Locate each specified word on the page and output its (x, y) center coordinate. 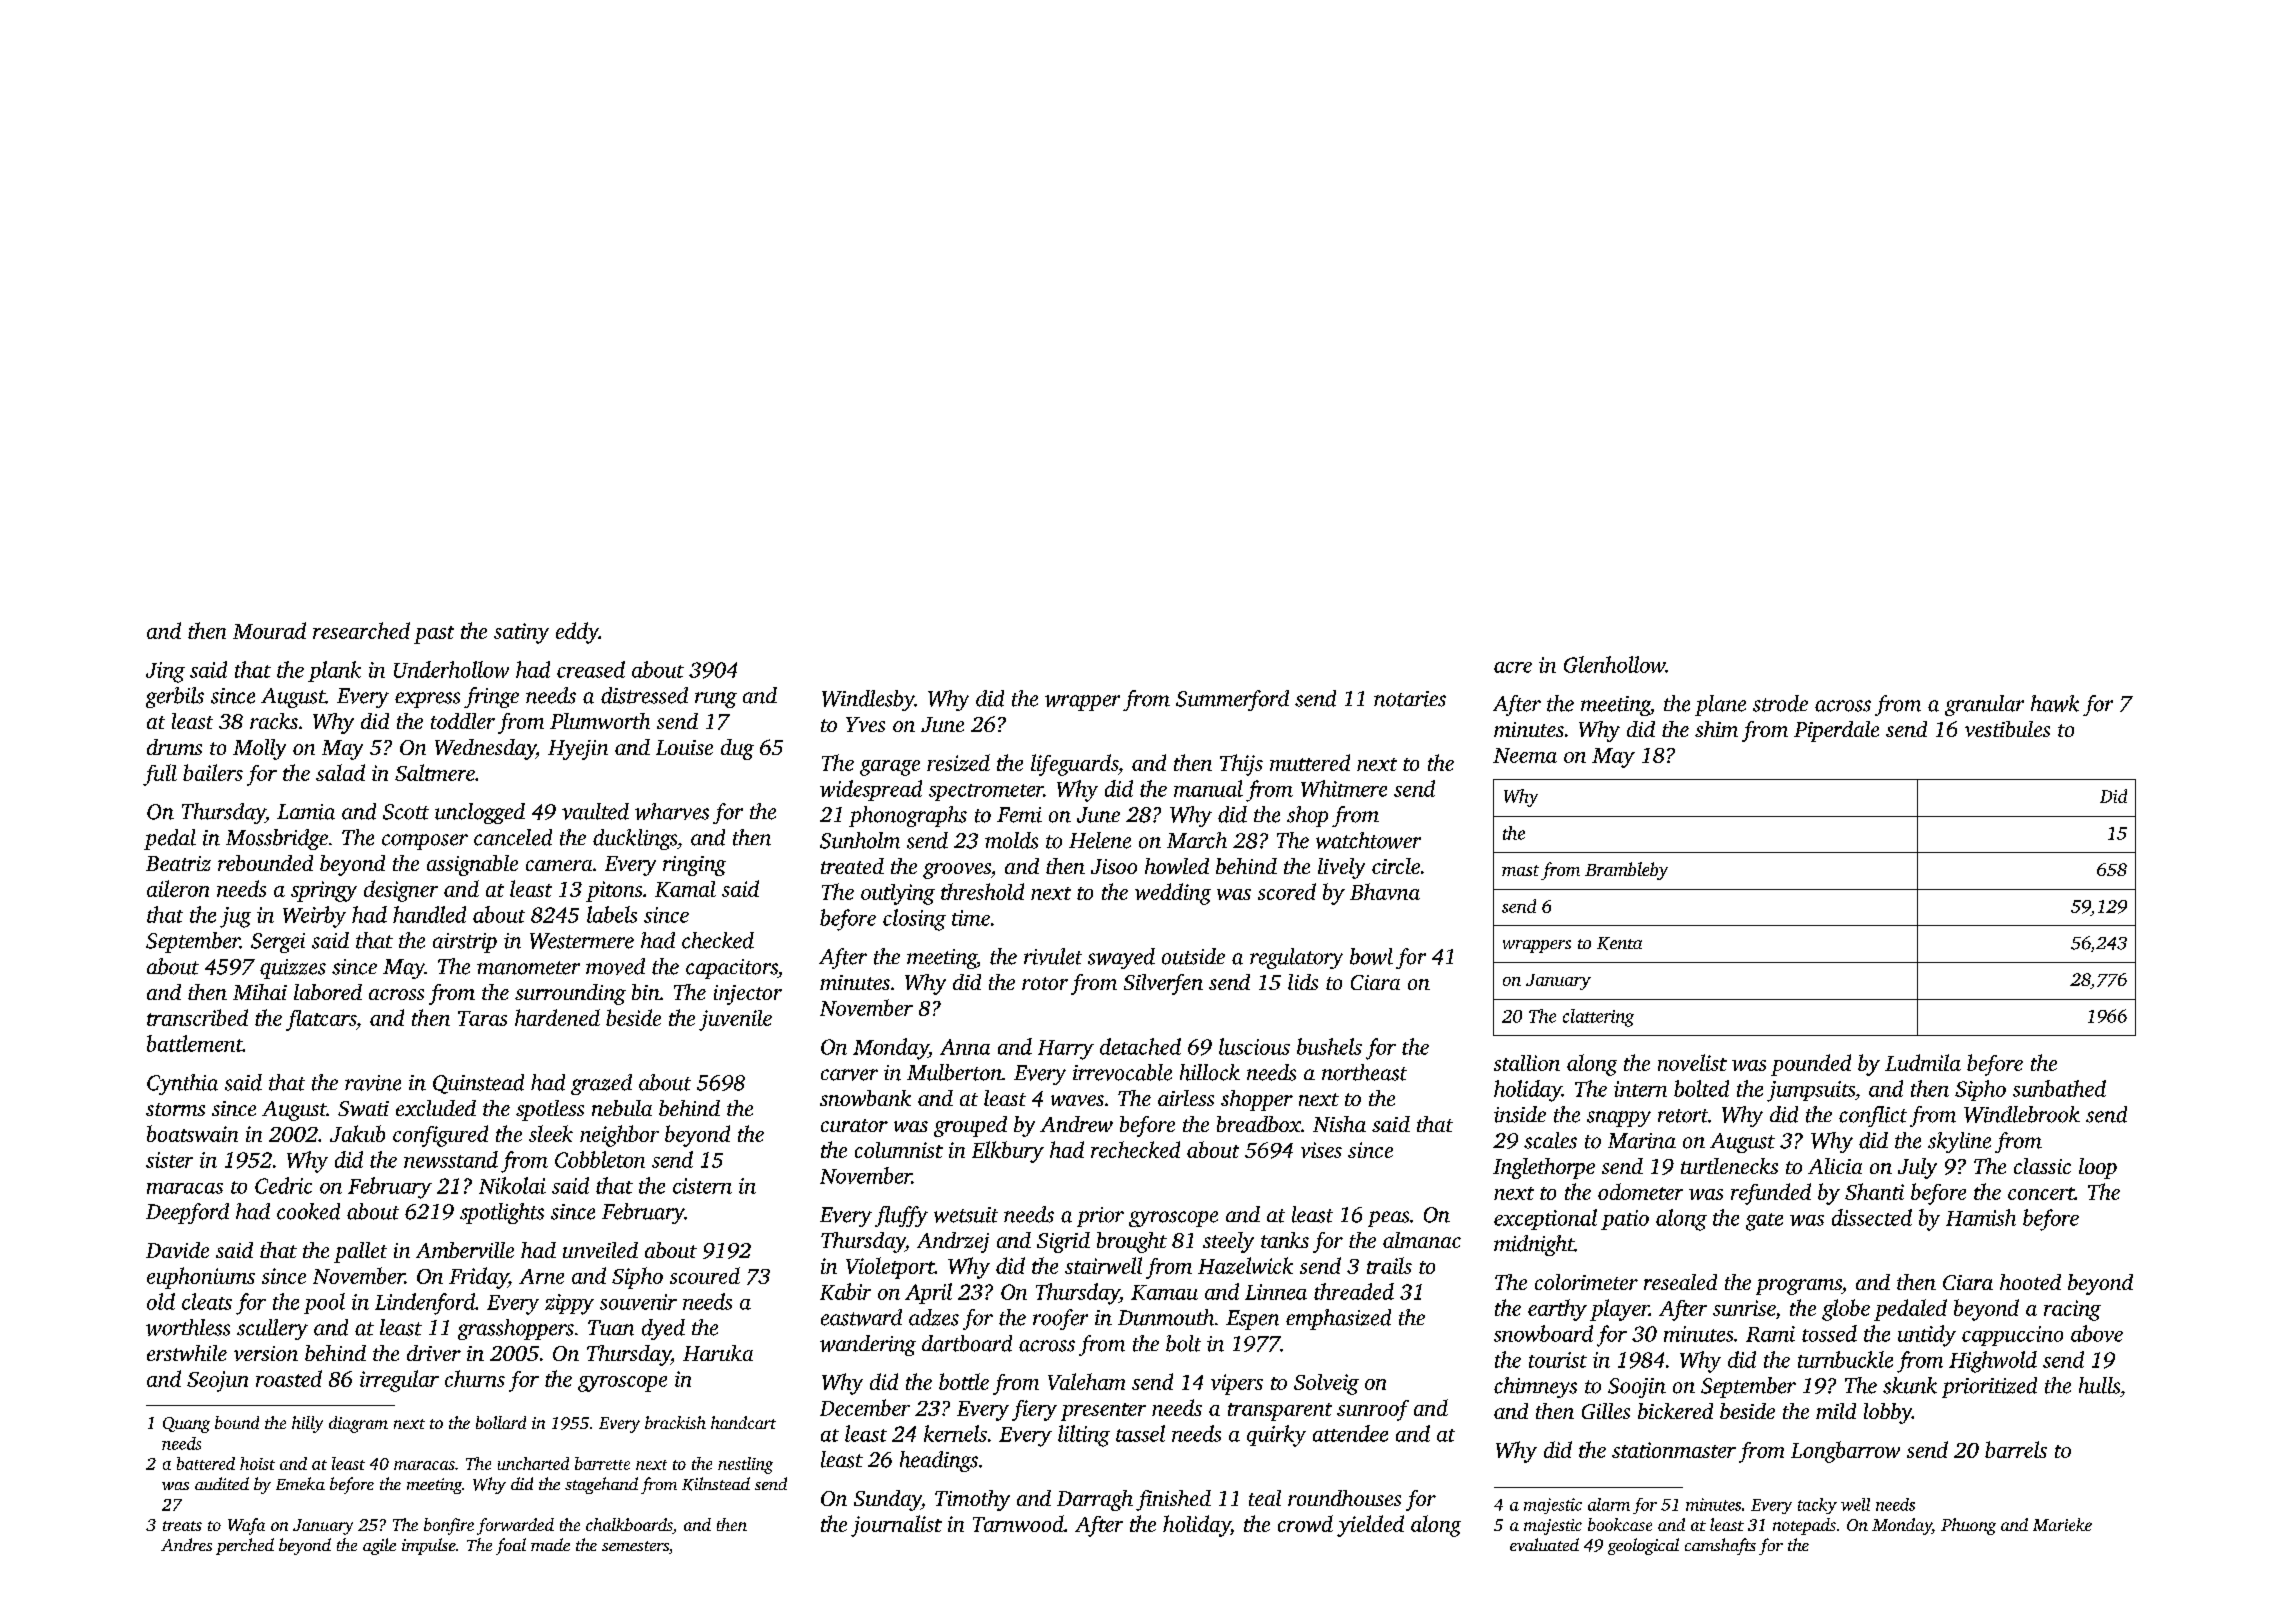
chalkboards (629, 1526)
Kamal (685, 889)
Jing (165, 672)
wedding (1173, 894)
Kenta (1619, 943)
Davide (177, 1250)
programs (1799, 1287)
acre (1513, 667)
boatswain (192, 1133)
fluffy (901, 1216)
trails (1389, 1265)
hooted (2030, 1282)
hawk (2055, 703)
